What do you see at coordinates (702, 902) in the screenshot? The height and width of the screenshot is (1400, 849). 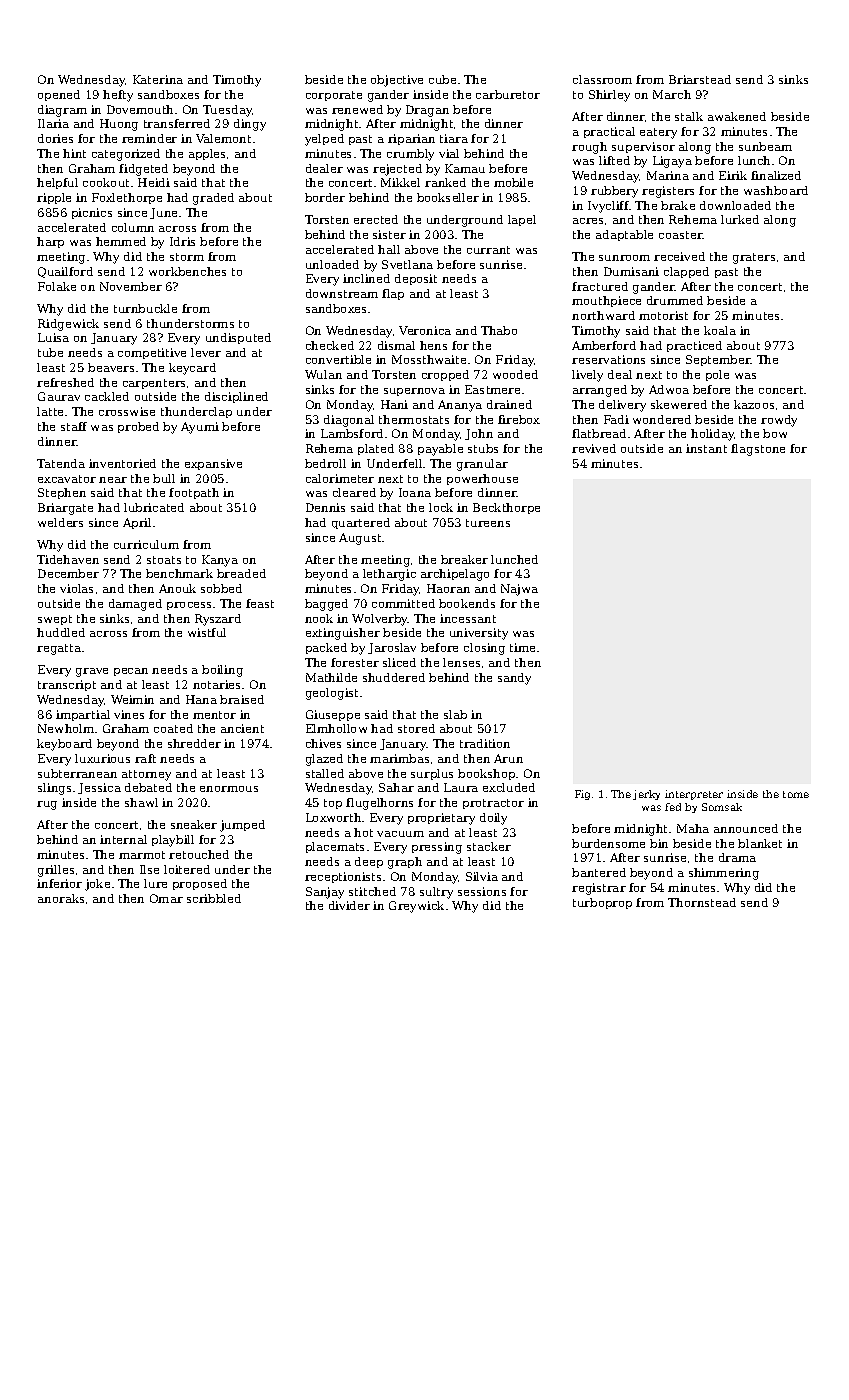 I see `Thornstead` at bounding box center [702, 902].
